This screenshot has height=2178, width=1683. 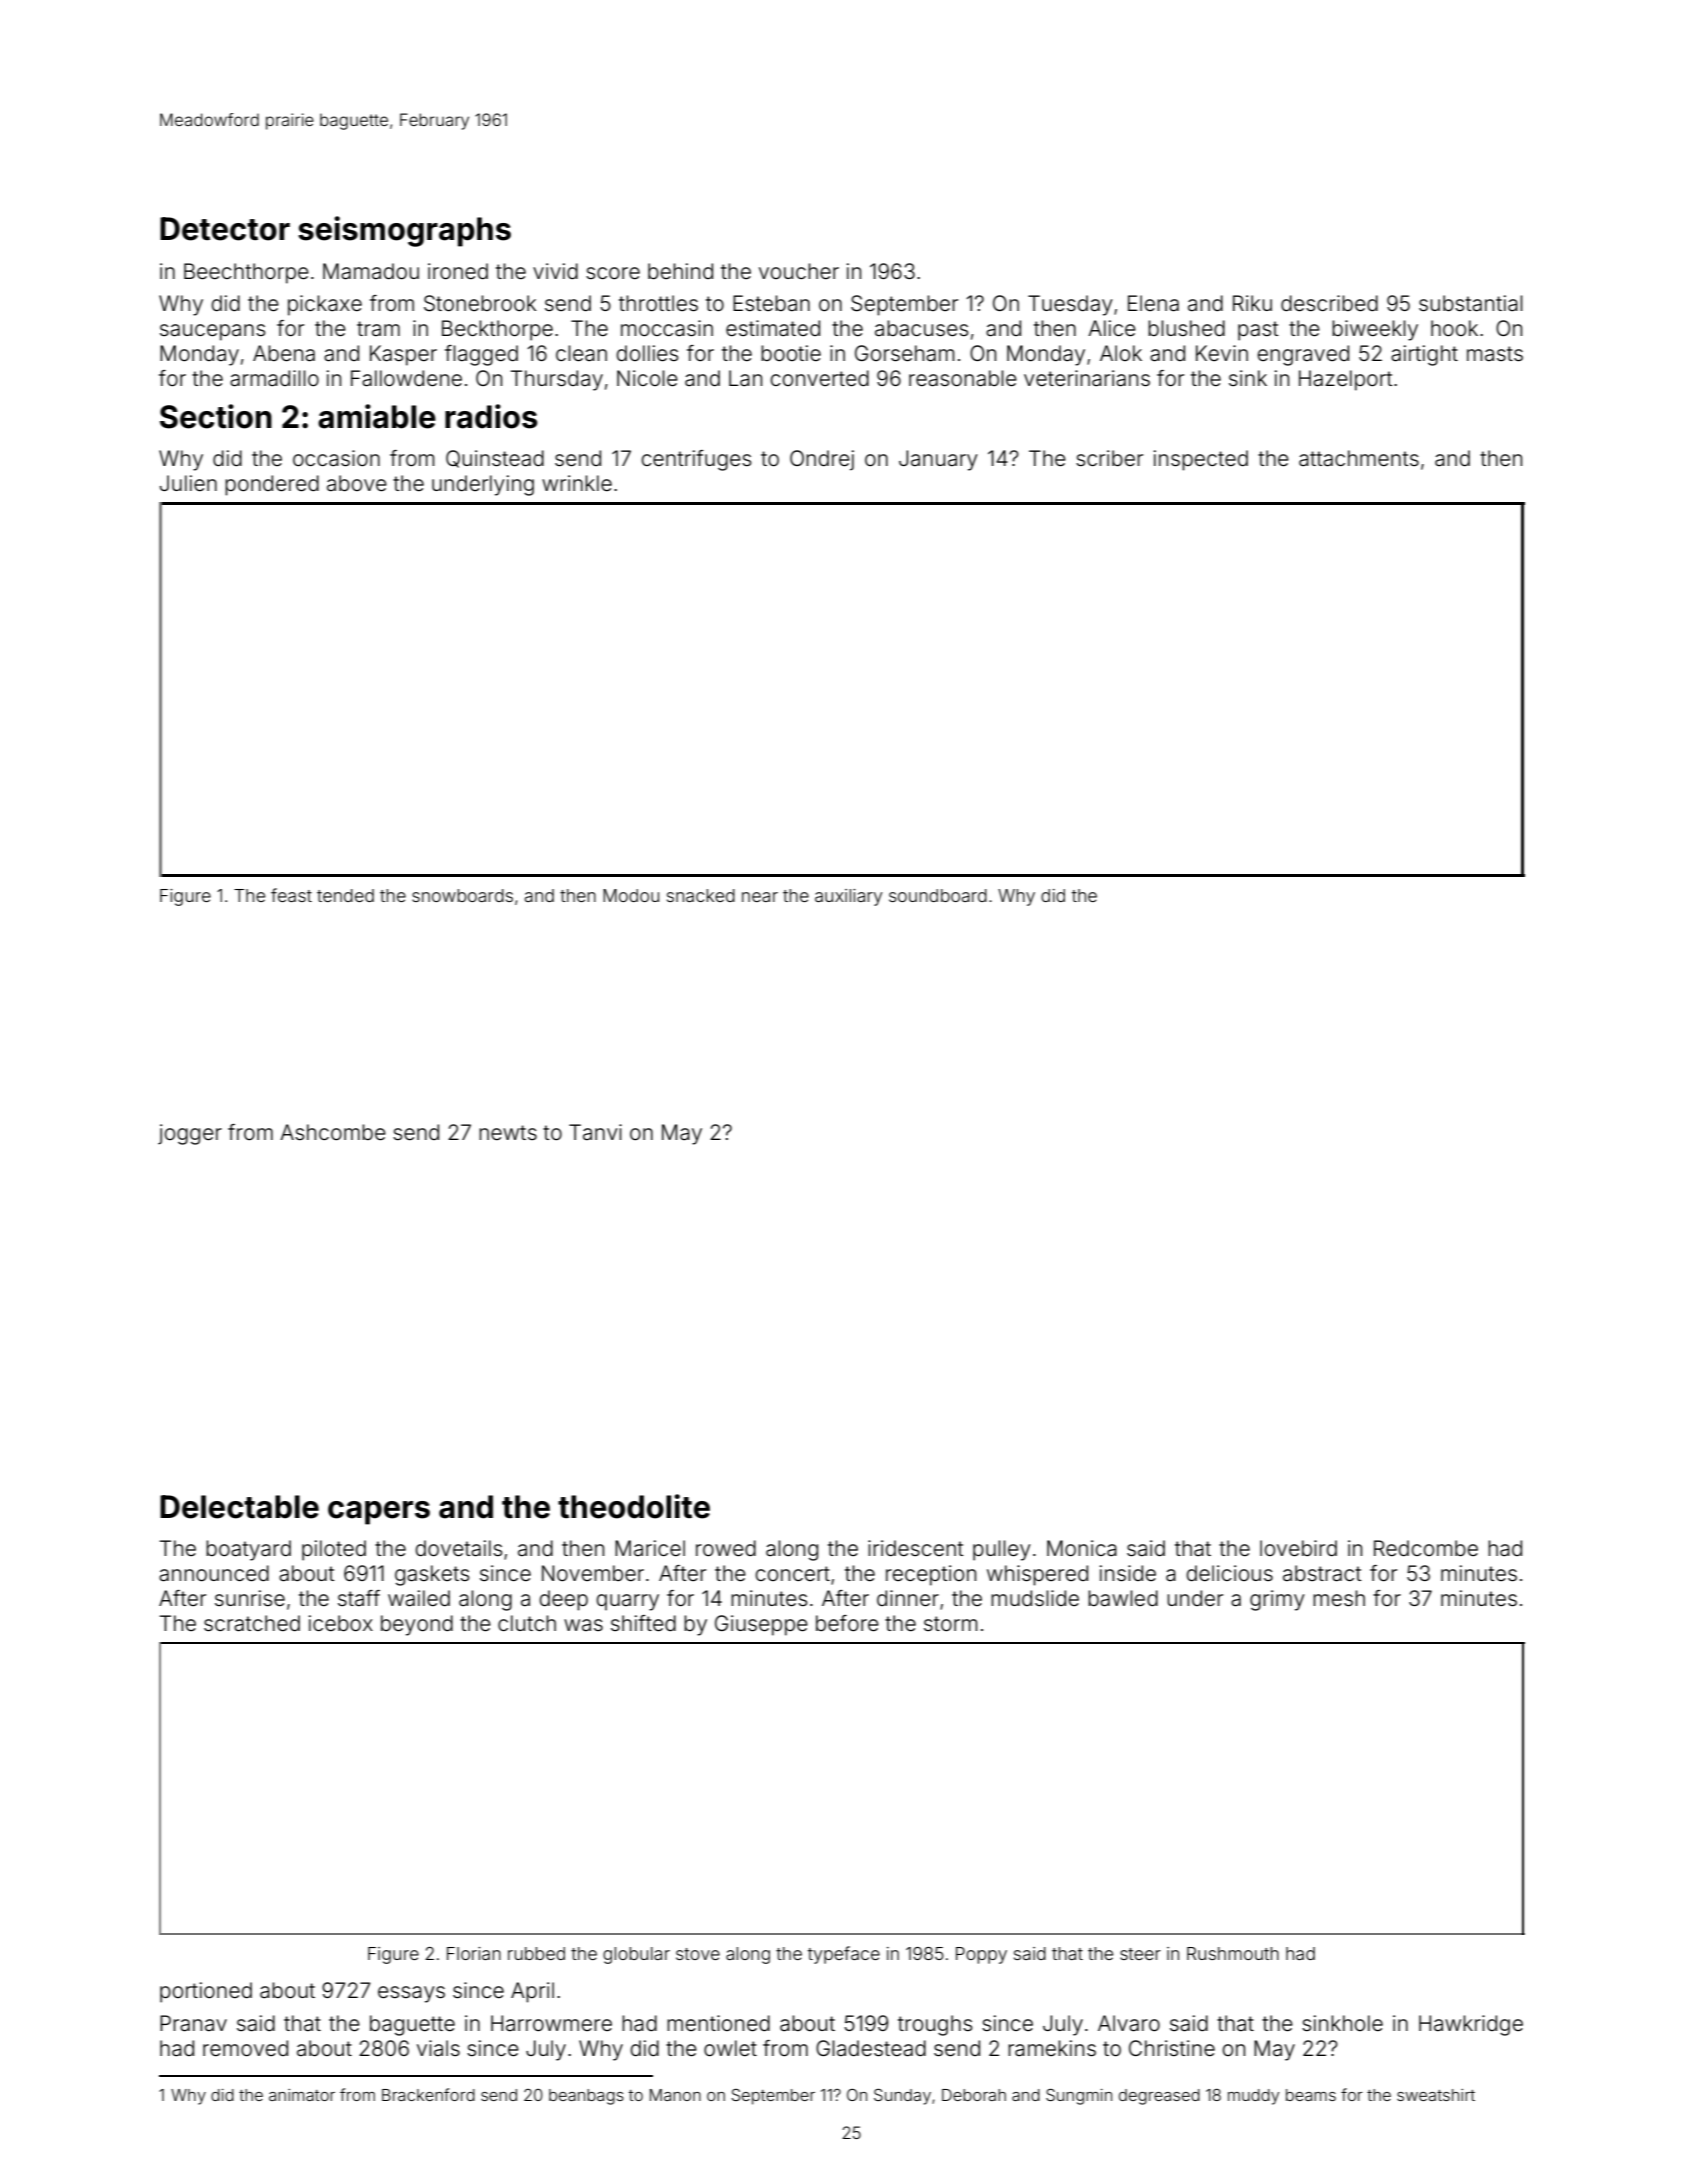 I want to click on typeface, so click(x=844, y=1955).
